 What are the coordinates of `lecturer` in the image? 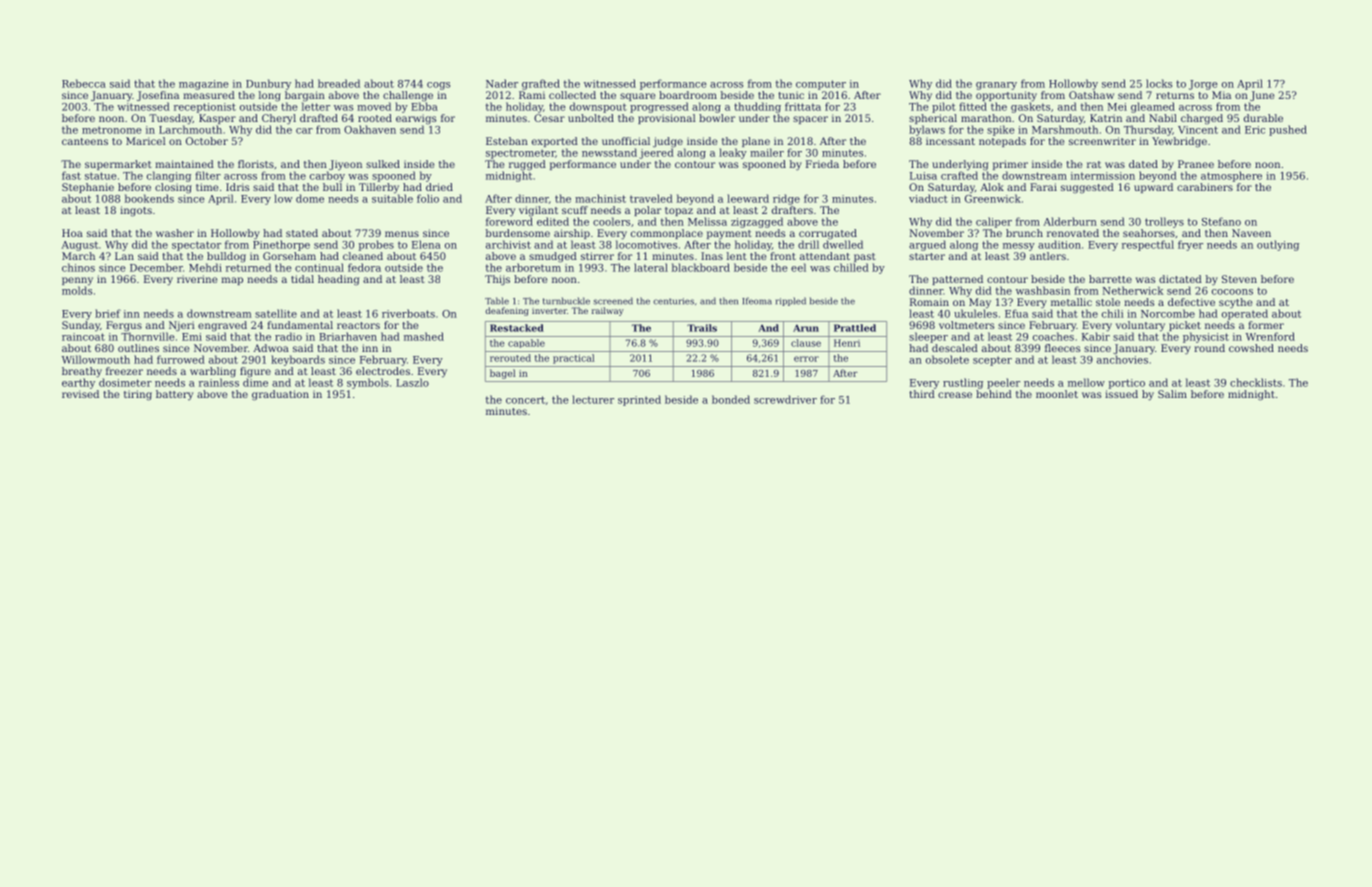 It's located at (593, 399).
